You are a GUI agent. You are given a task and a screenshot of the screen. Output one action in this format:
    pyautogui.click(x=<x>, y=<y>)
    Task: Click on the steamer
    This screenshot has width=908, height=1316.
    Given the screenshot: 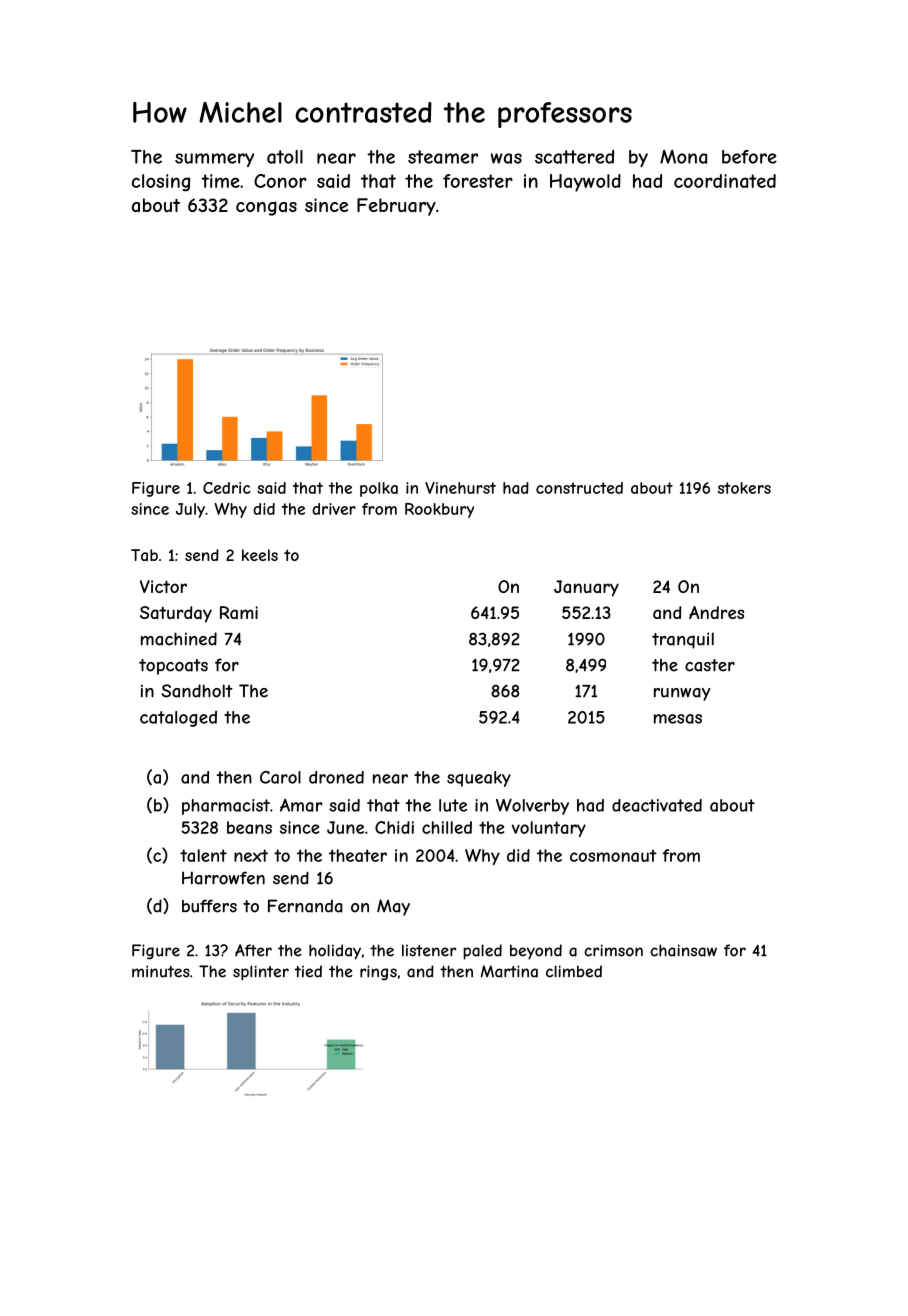 What is the action you would take?
    pyautogui.click(x=443, y=157)
